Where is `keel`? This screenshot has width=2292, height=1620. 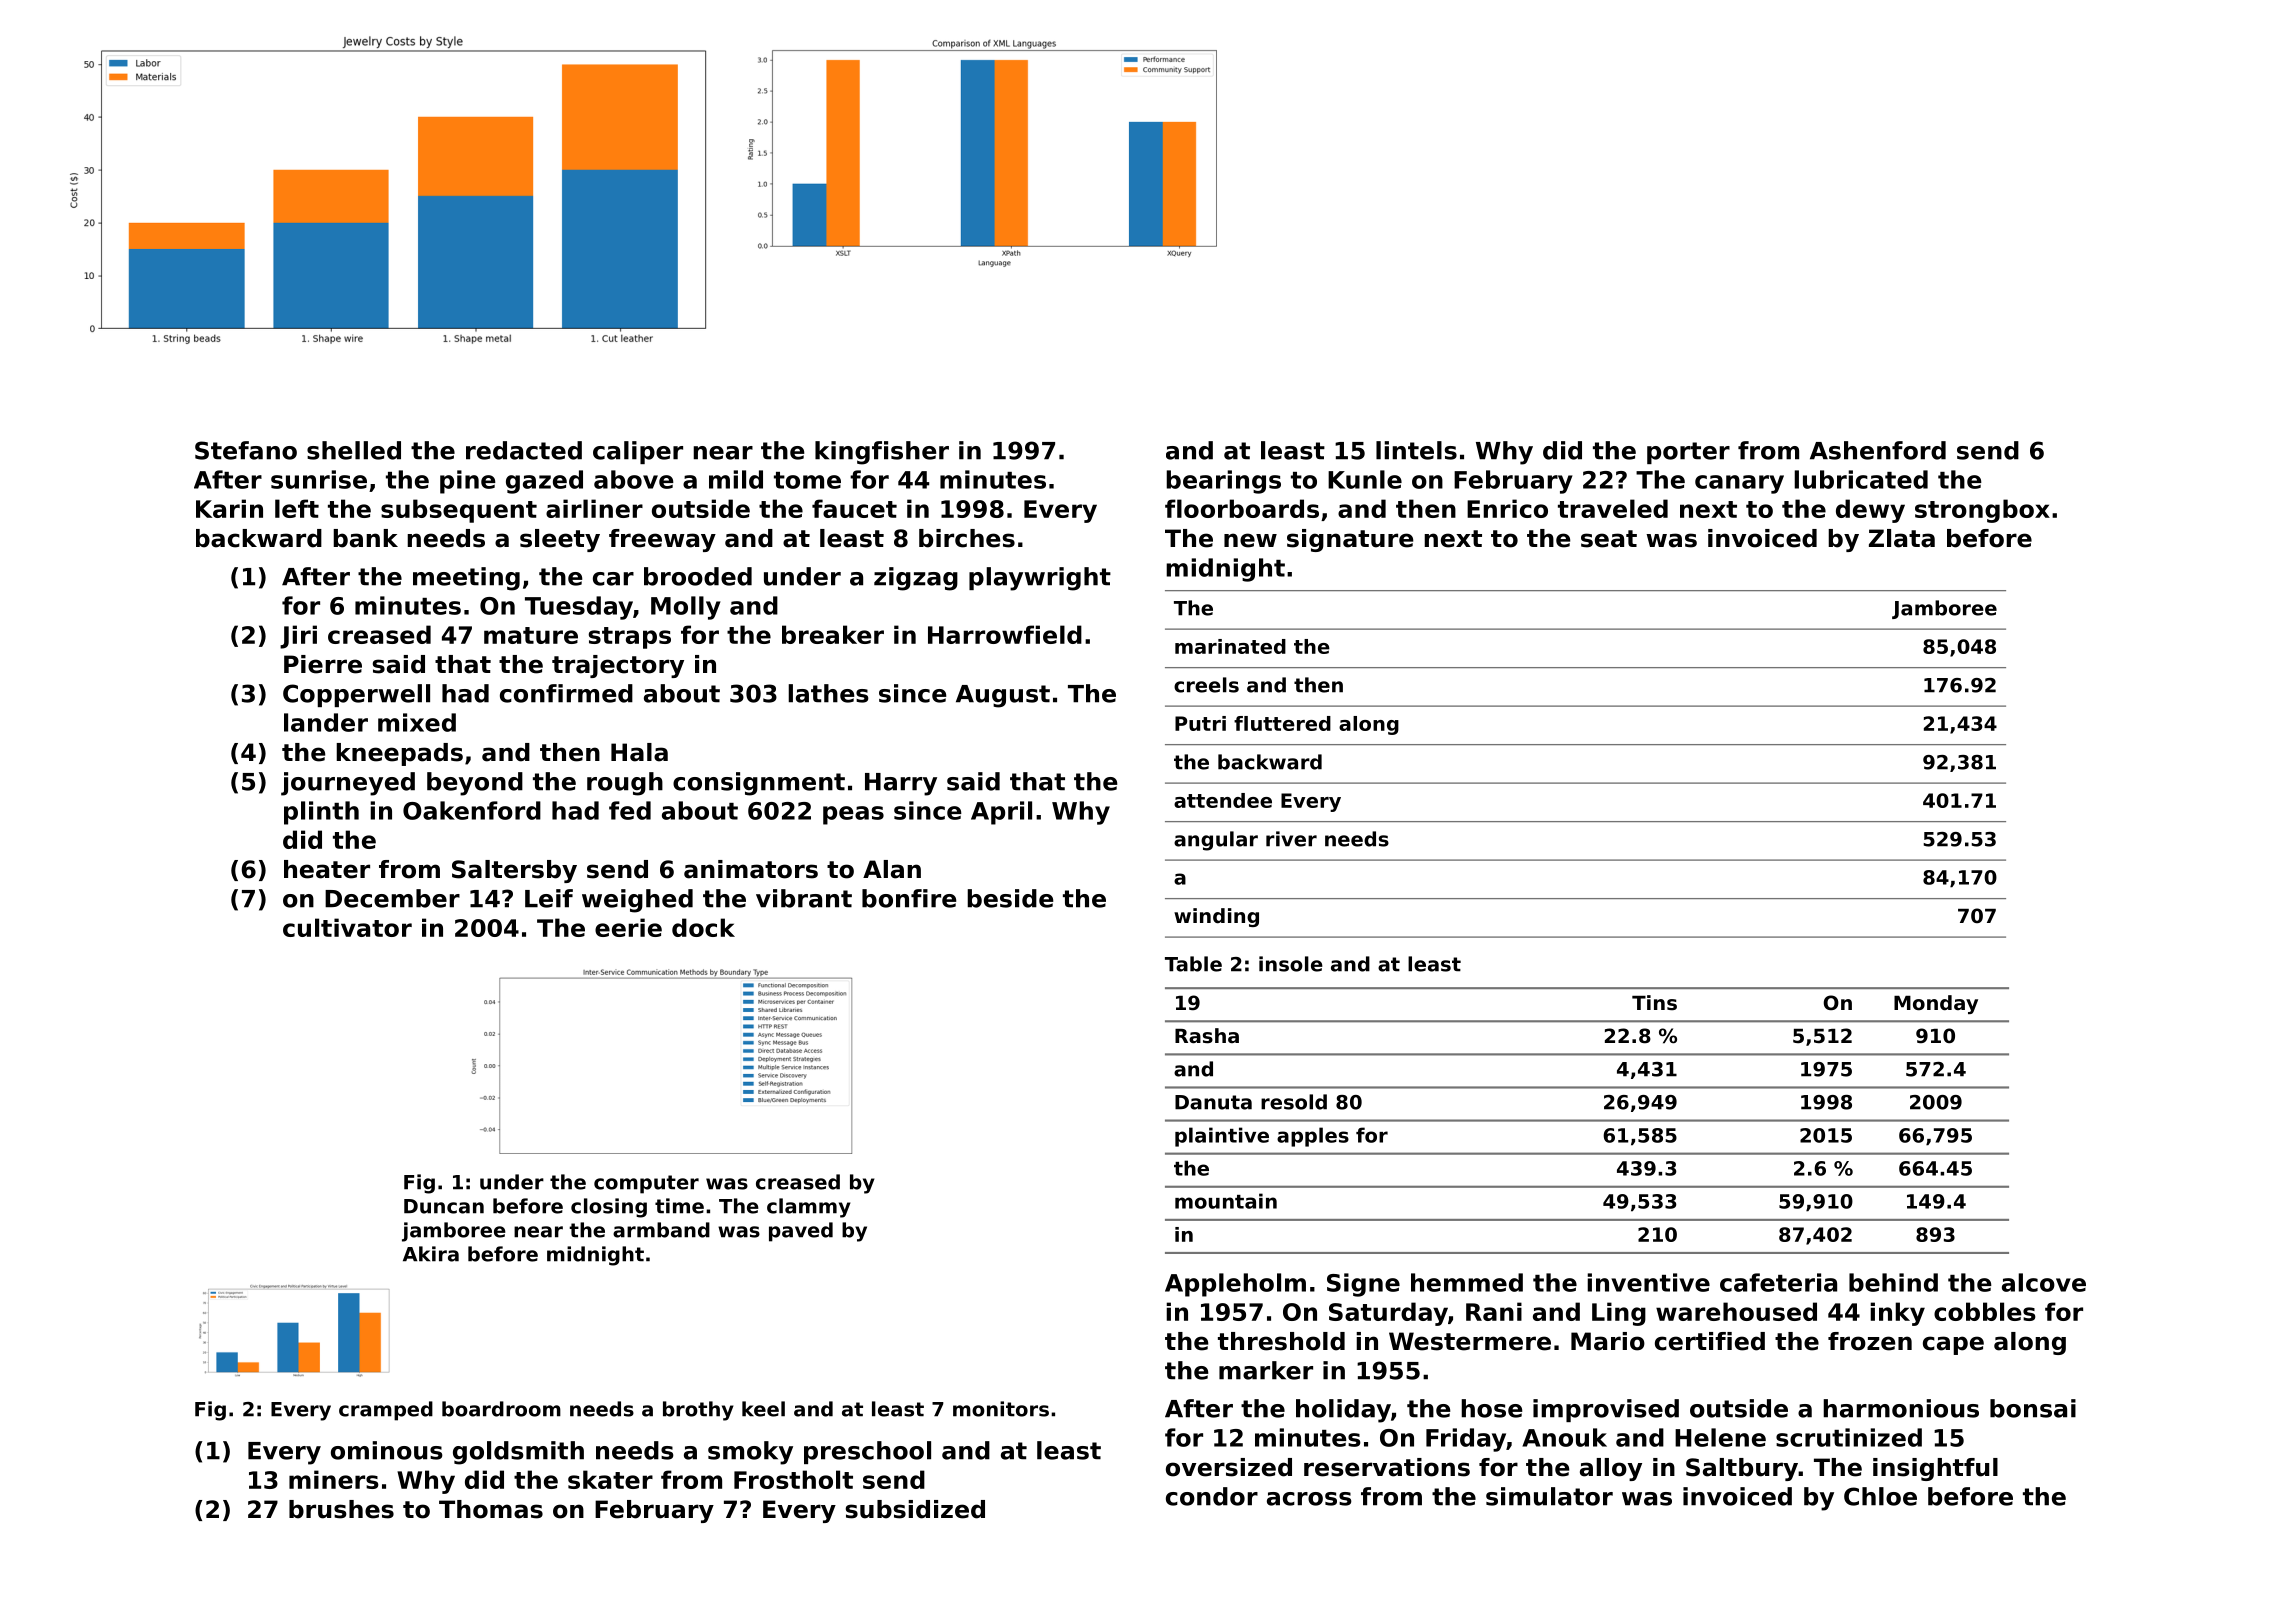 keel is located at coordinates (763, 1409).
